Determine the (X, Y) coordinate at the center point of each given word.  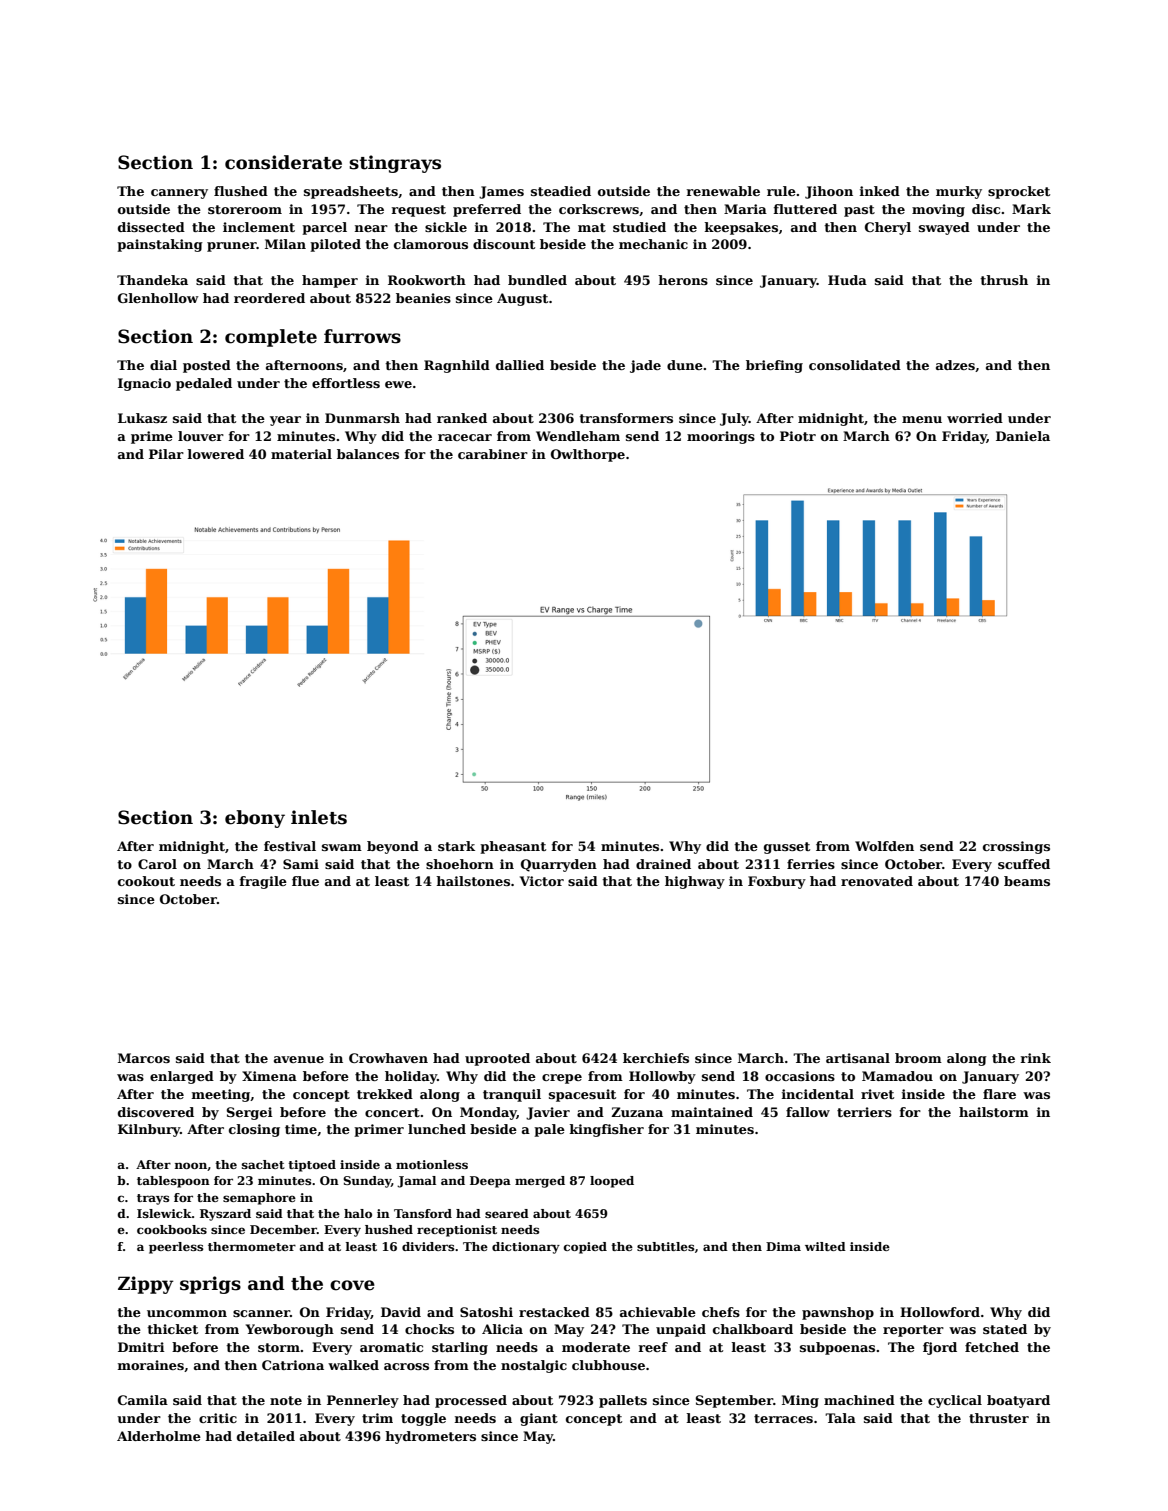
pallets (623, 1401)
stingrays (395, 164)
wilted (825, 1246)
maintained (712, 1112)
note (286, 1400)
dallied (520, 365)
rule (781, 191)
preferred (487, 210)
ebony (255, 819)
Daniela (1023, 436)
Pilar (166, 454)
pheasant (513, 847)
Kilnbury (149, 1130)
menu (922, 419)
